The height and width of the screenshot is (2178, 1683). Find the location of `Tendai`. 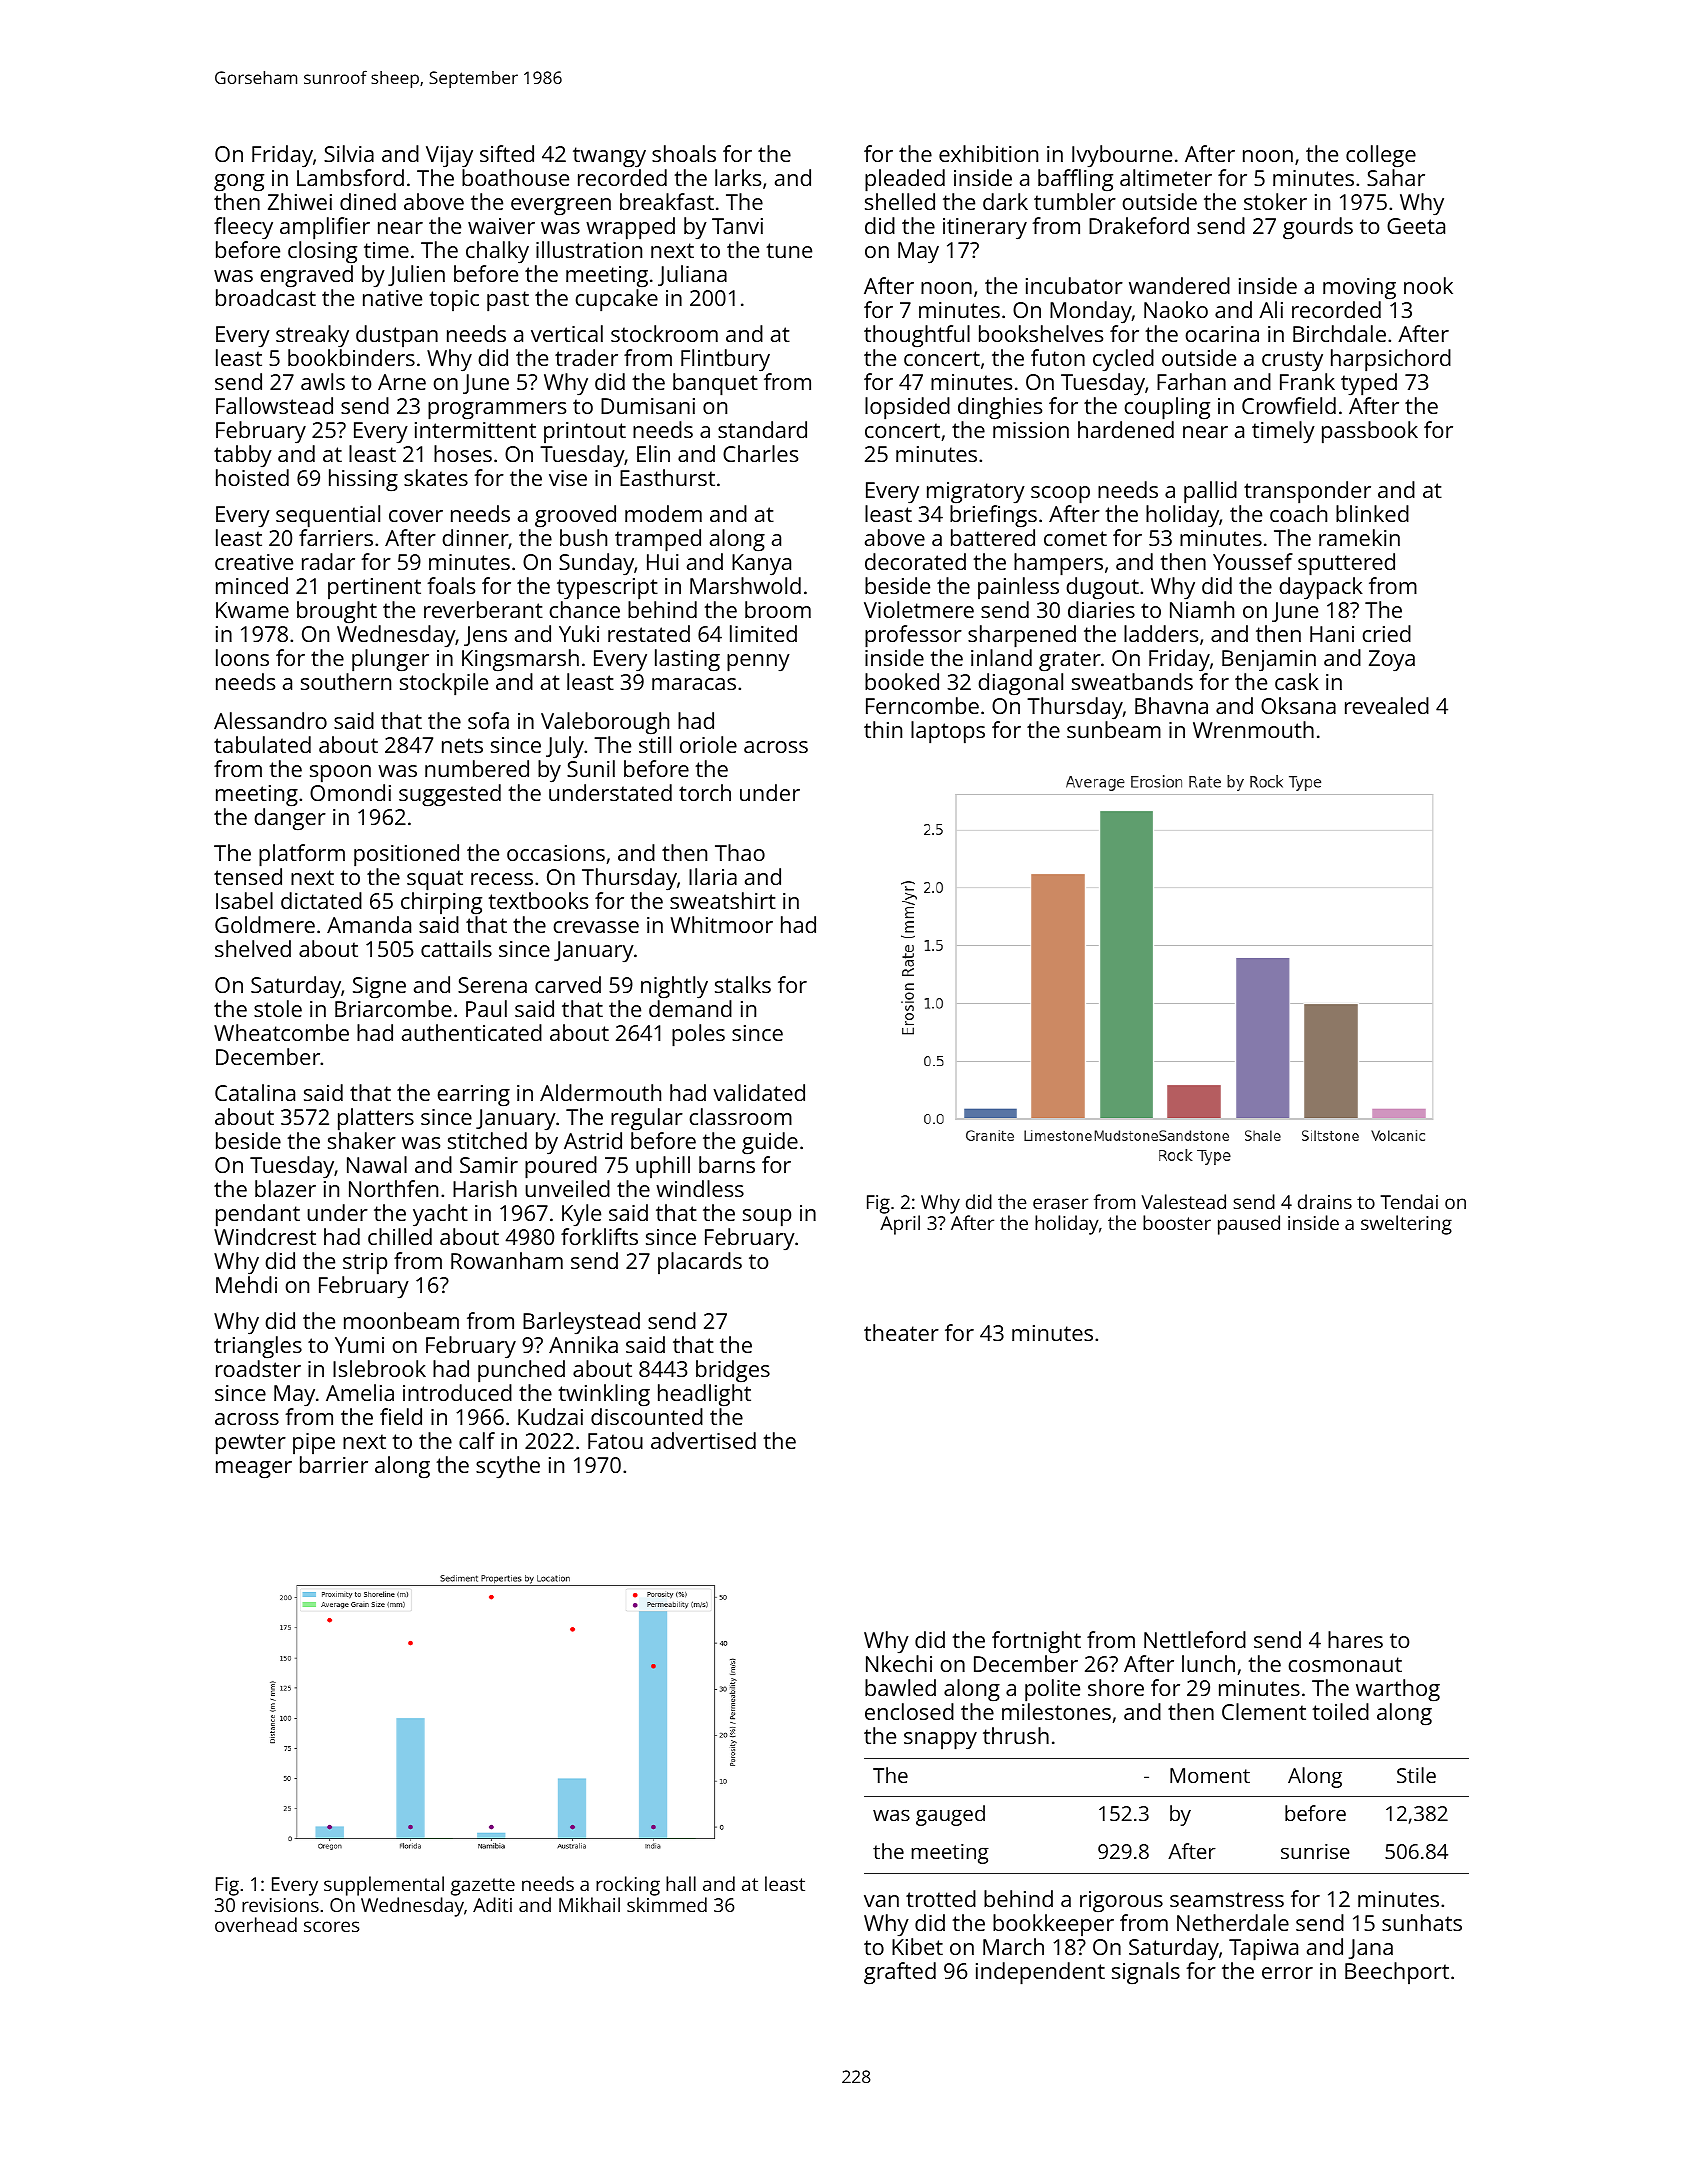

Tendai is located at coordinates (1409, 1201).
